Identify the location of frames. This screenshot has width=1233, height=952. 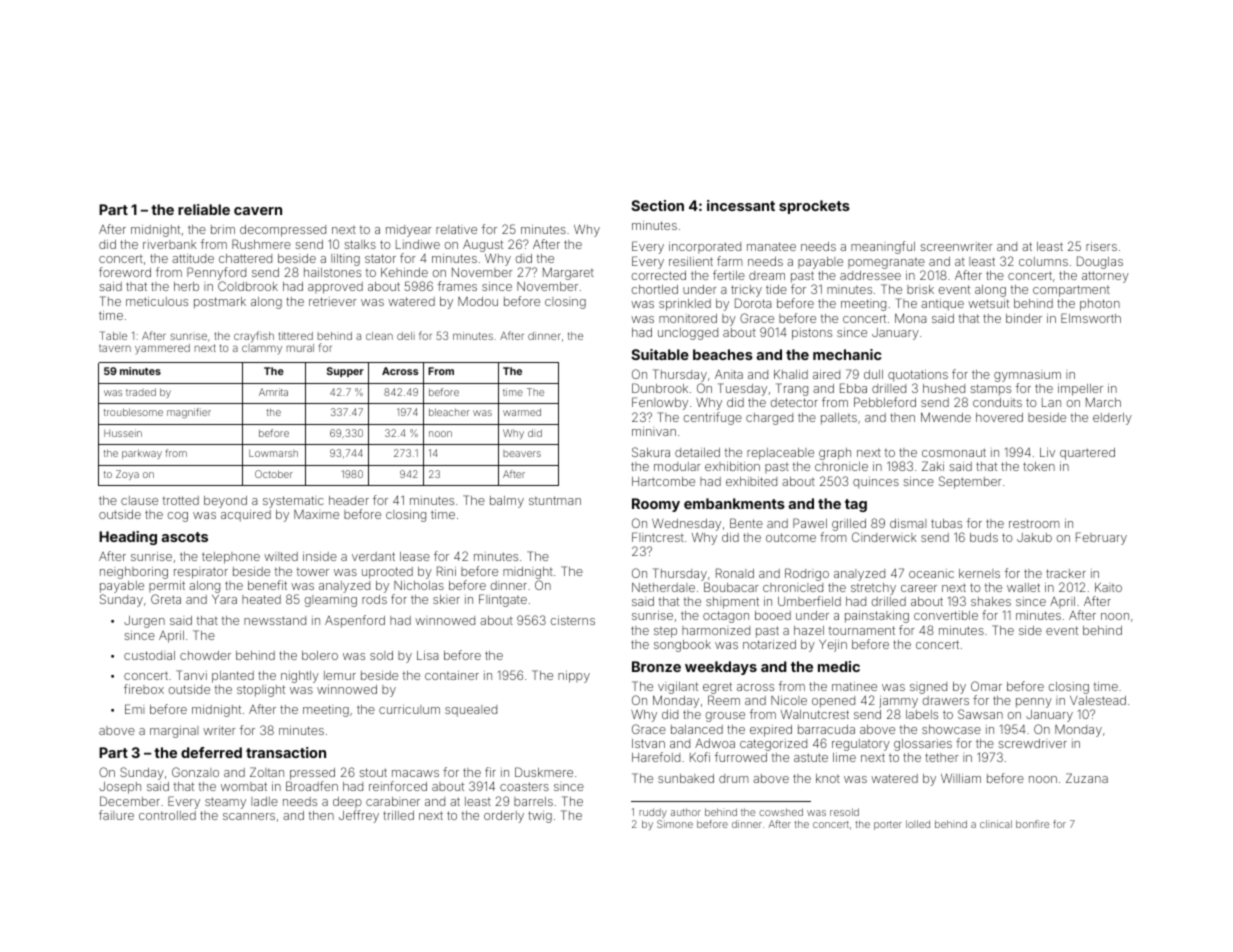
(457, 286).
